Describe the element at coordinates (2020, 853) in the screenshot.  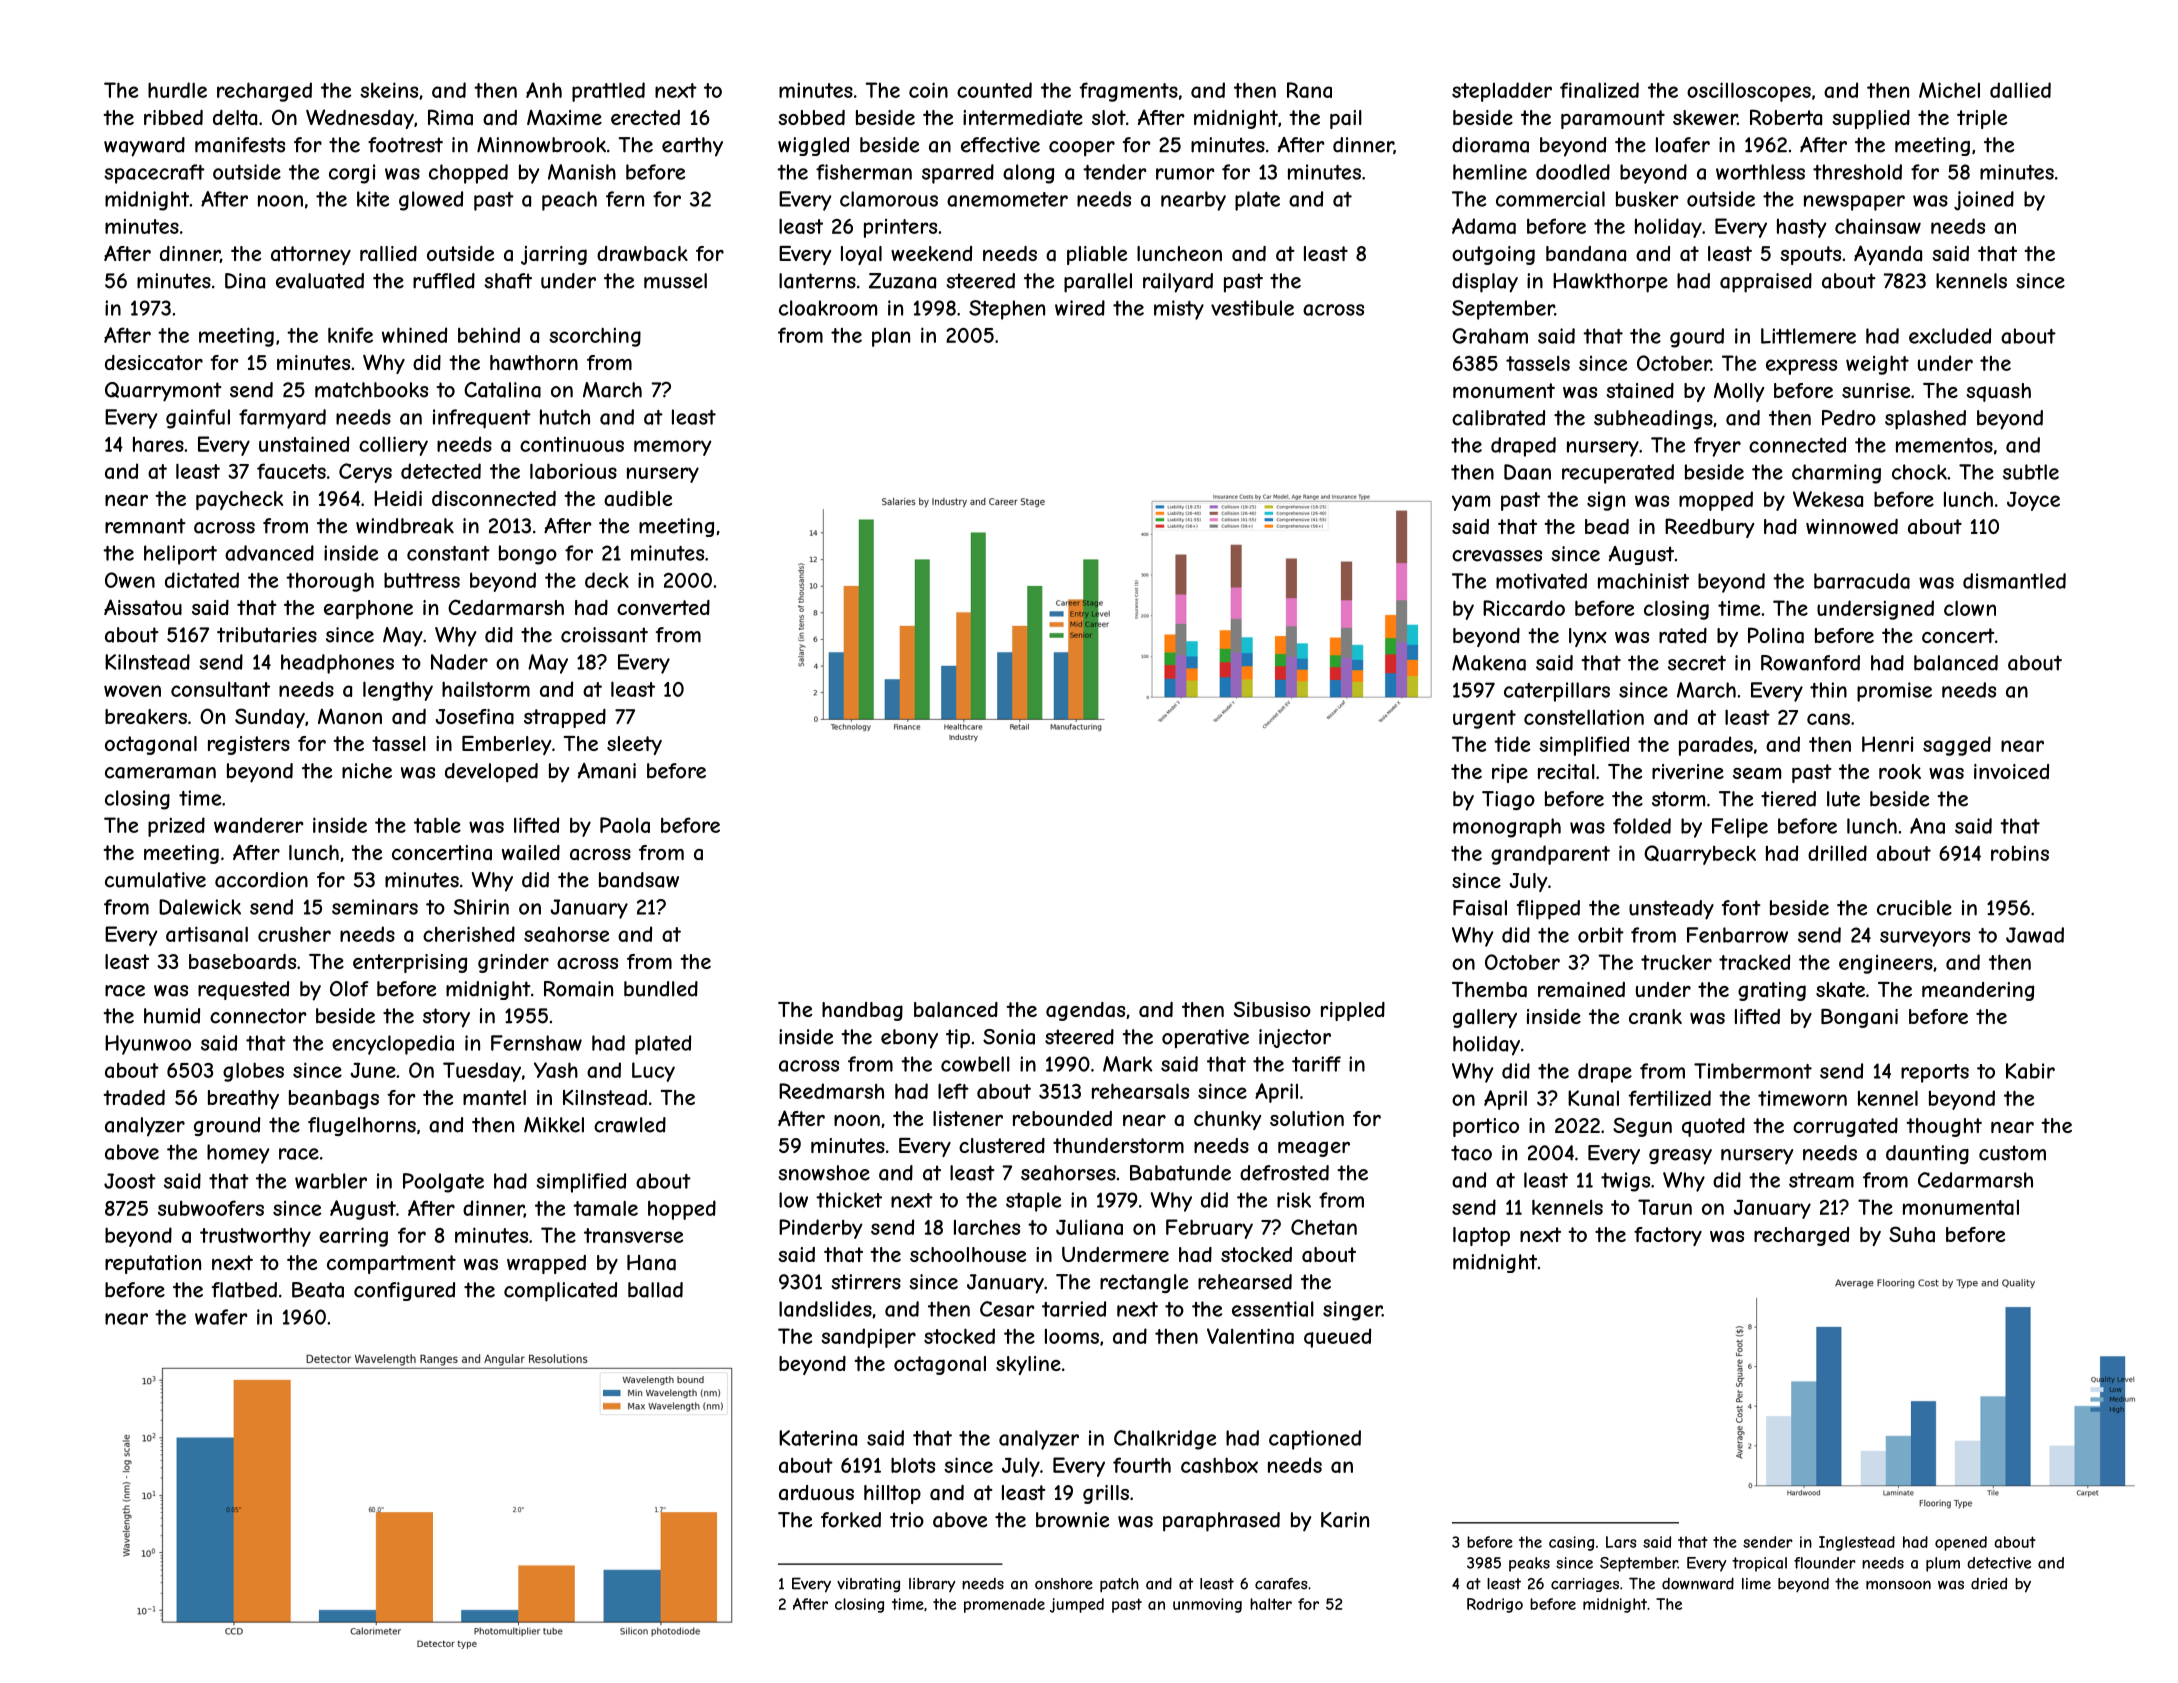
I see `robins` at that location.
